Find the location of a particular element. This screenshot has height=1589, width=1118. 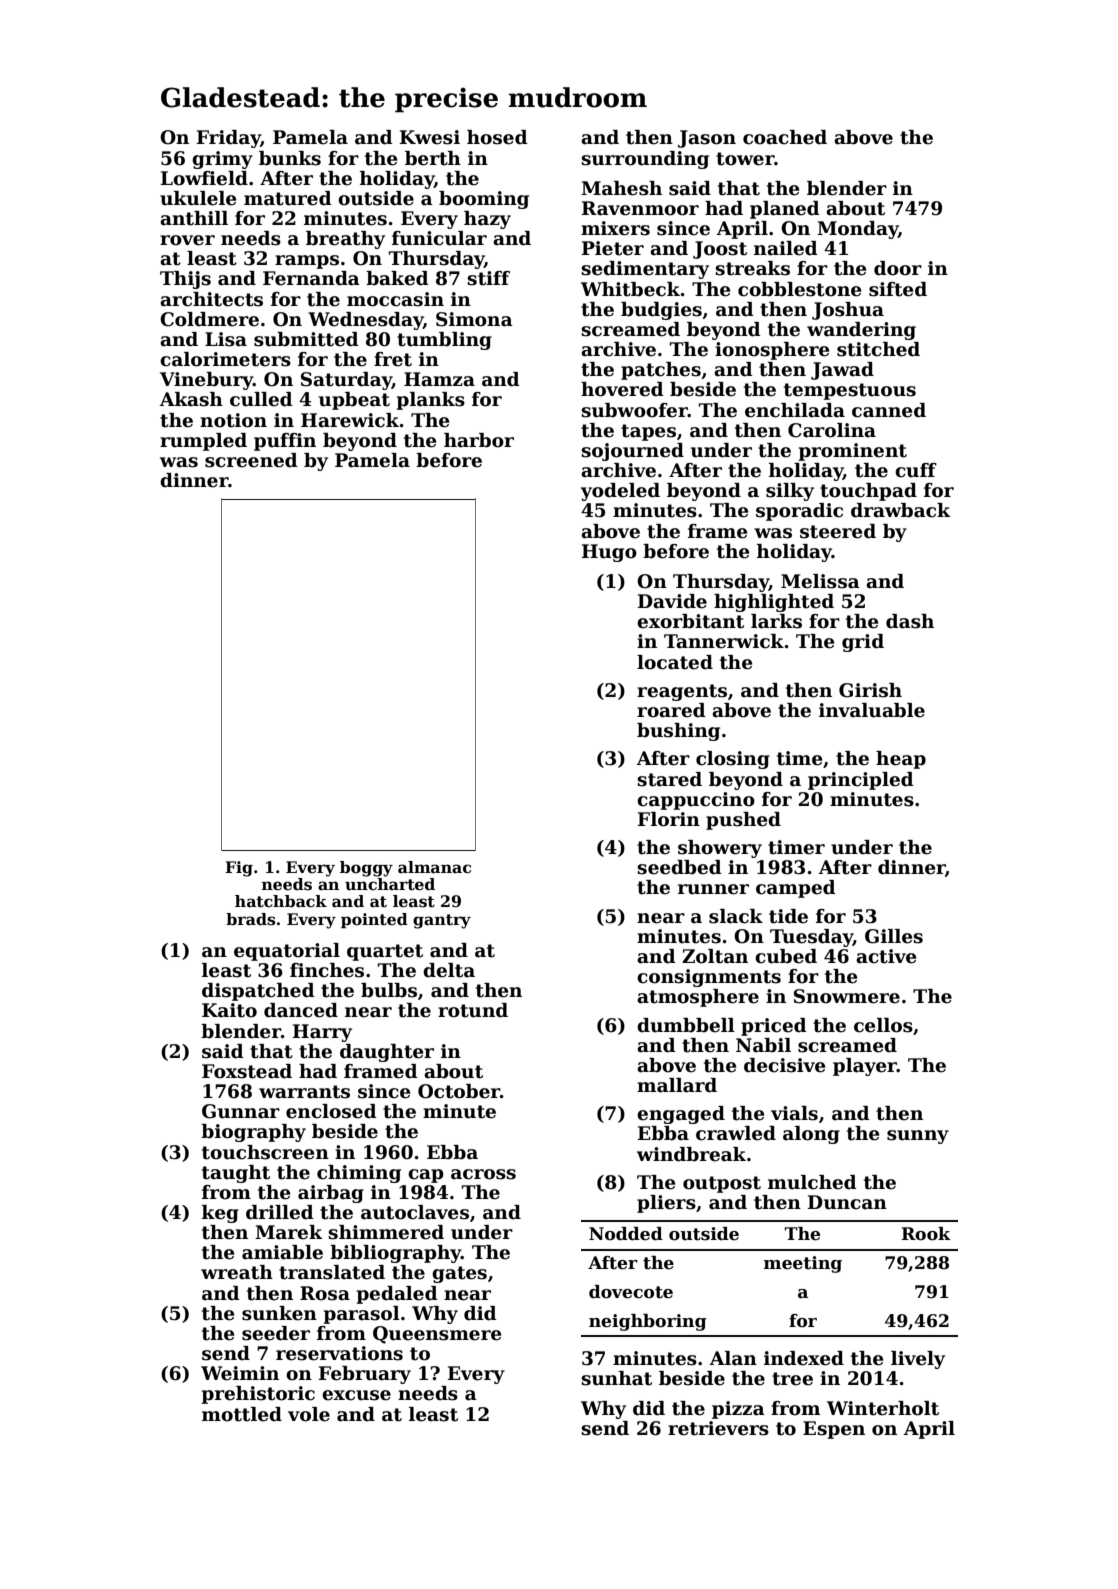

Friday is located at coordinates (229, 139).
